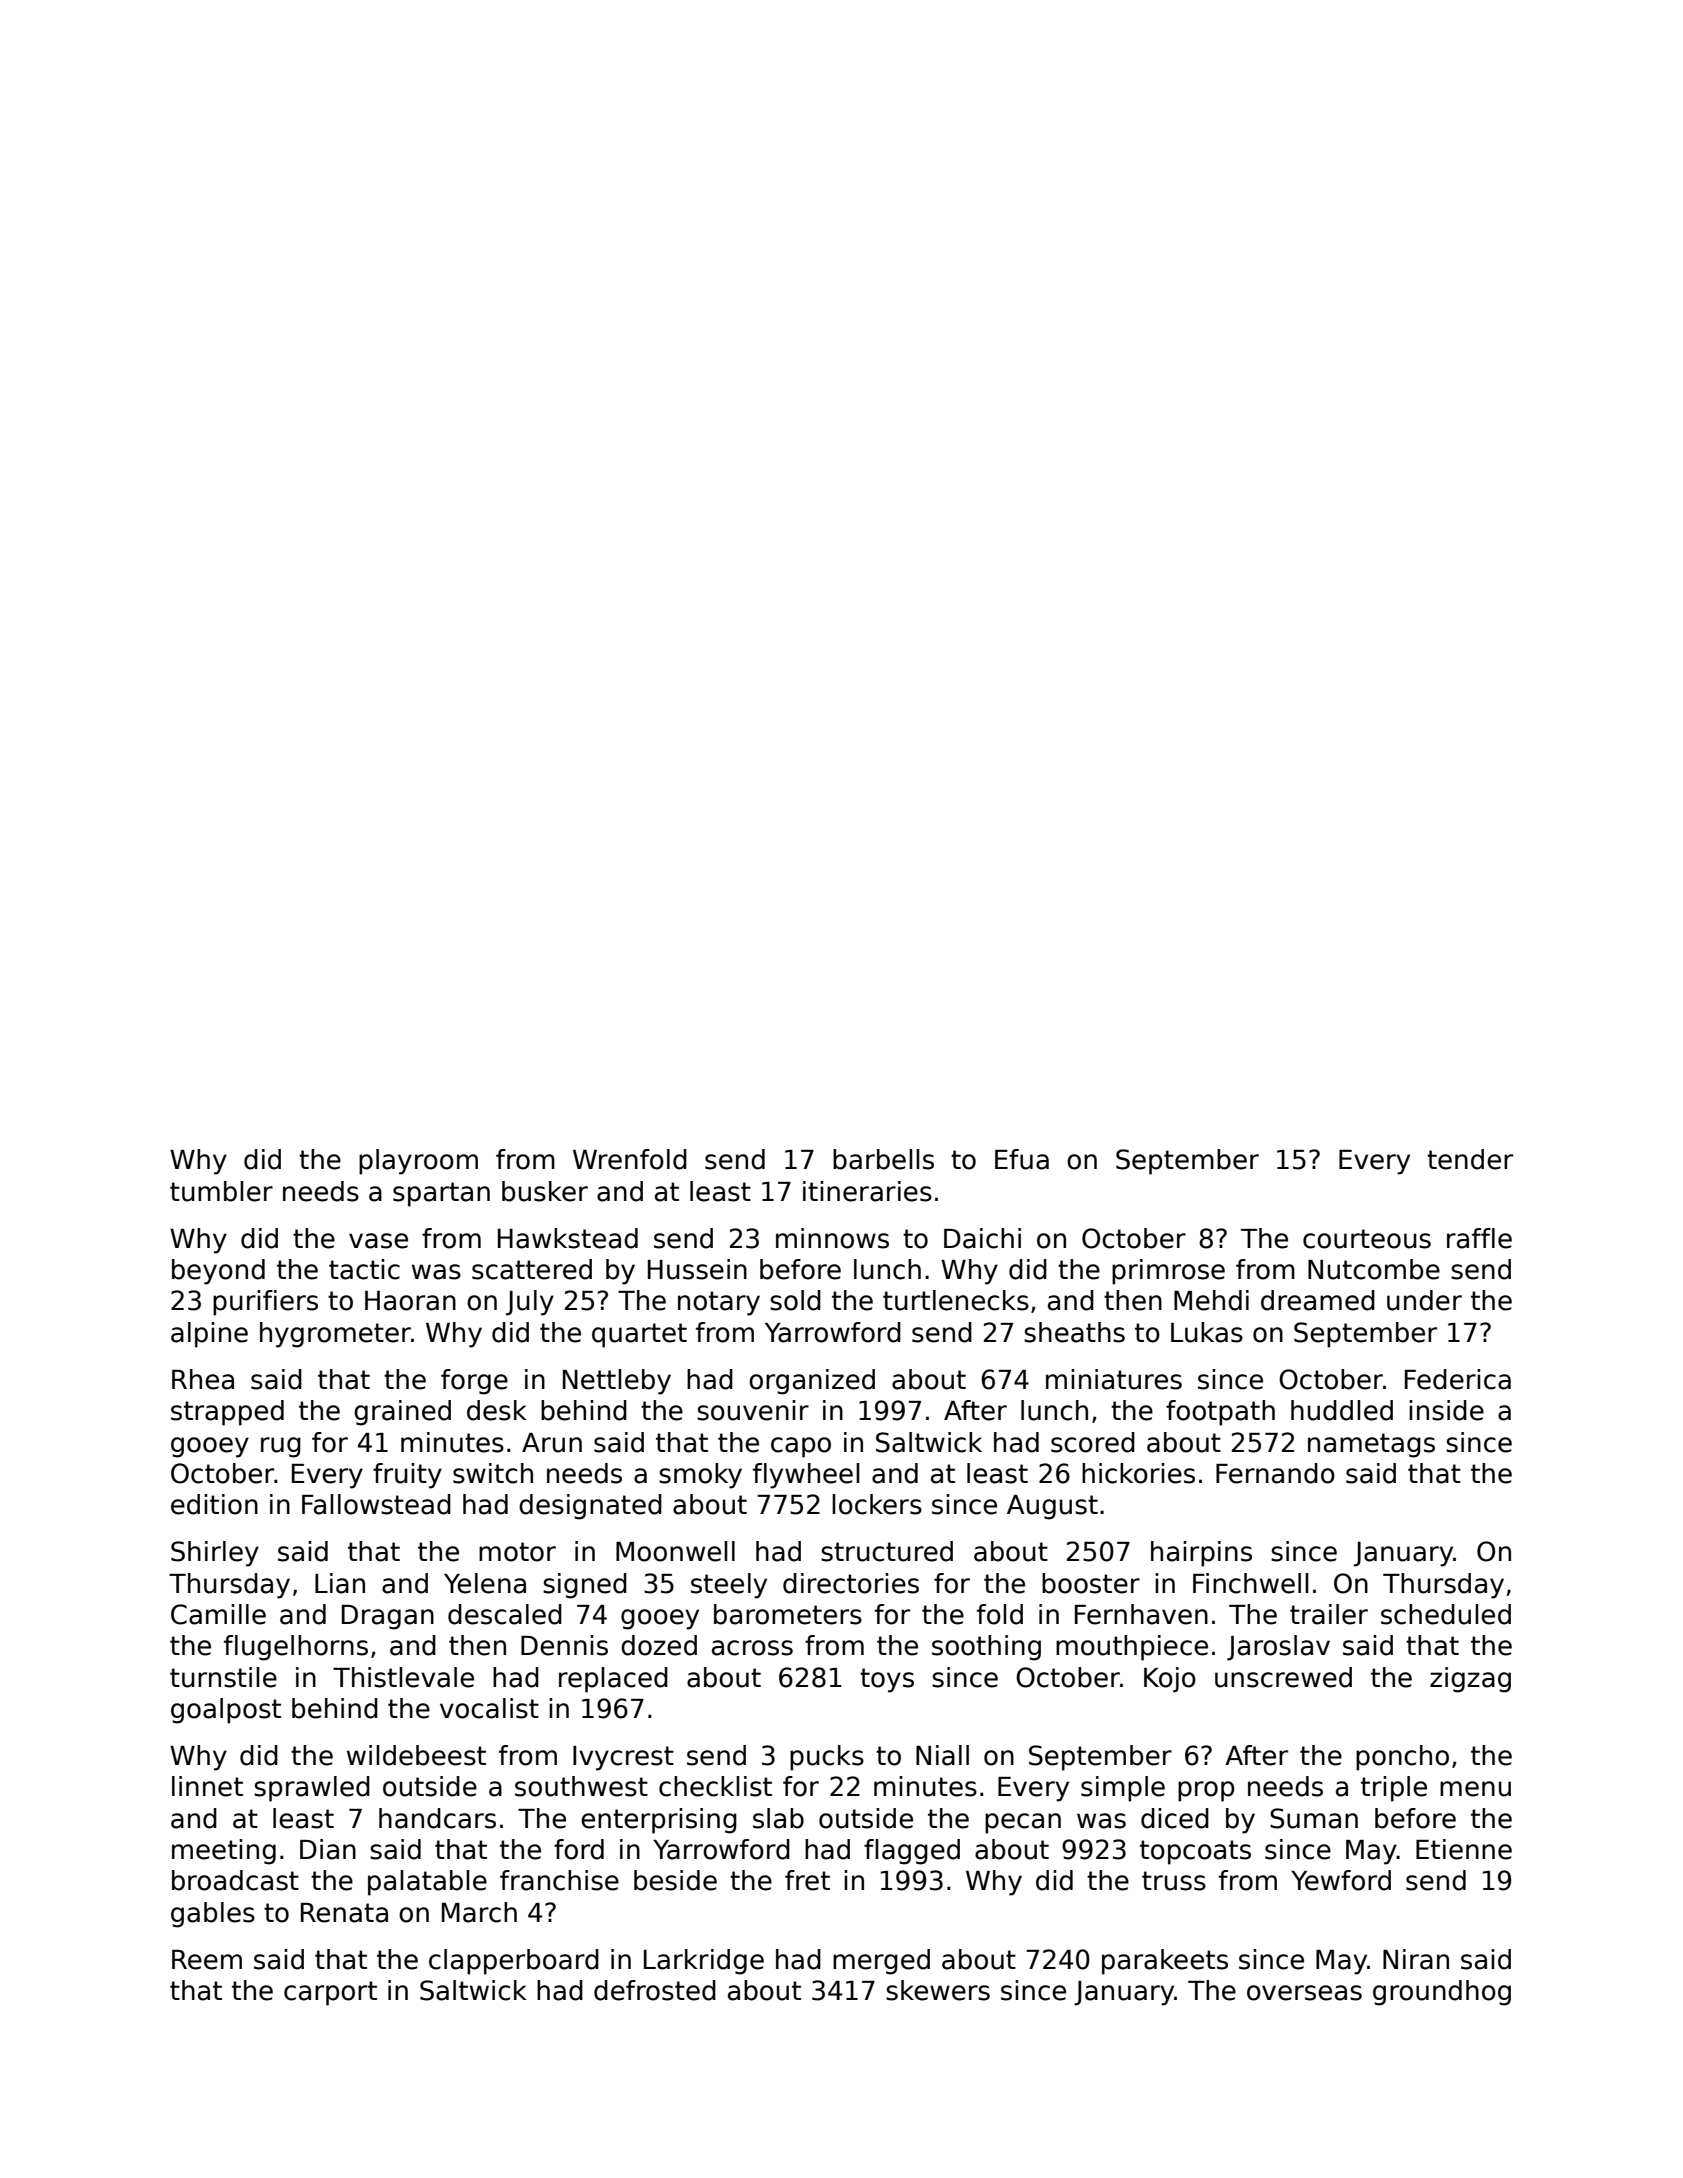  I want to click on Daichi, so click(982, 1238).
